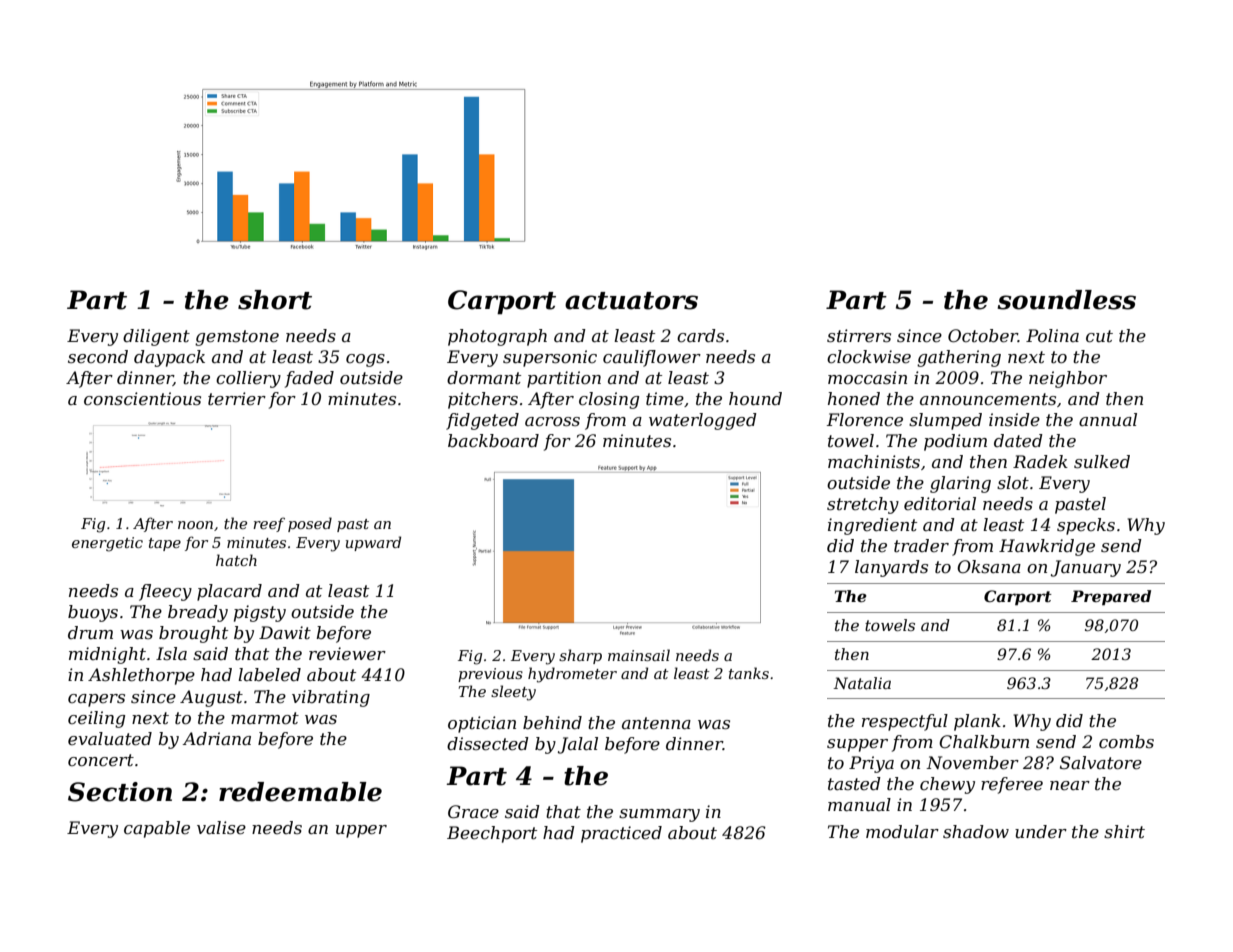 This document has width=1233, height=952. I want to click on annual, so click(1108, 419).
